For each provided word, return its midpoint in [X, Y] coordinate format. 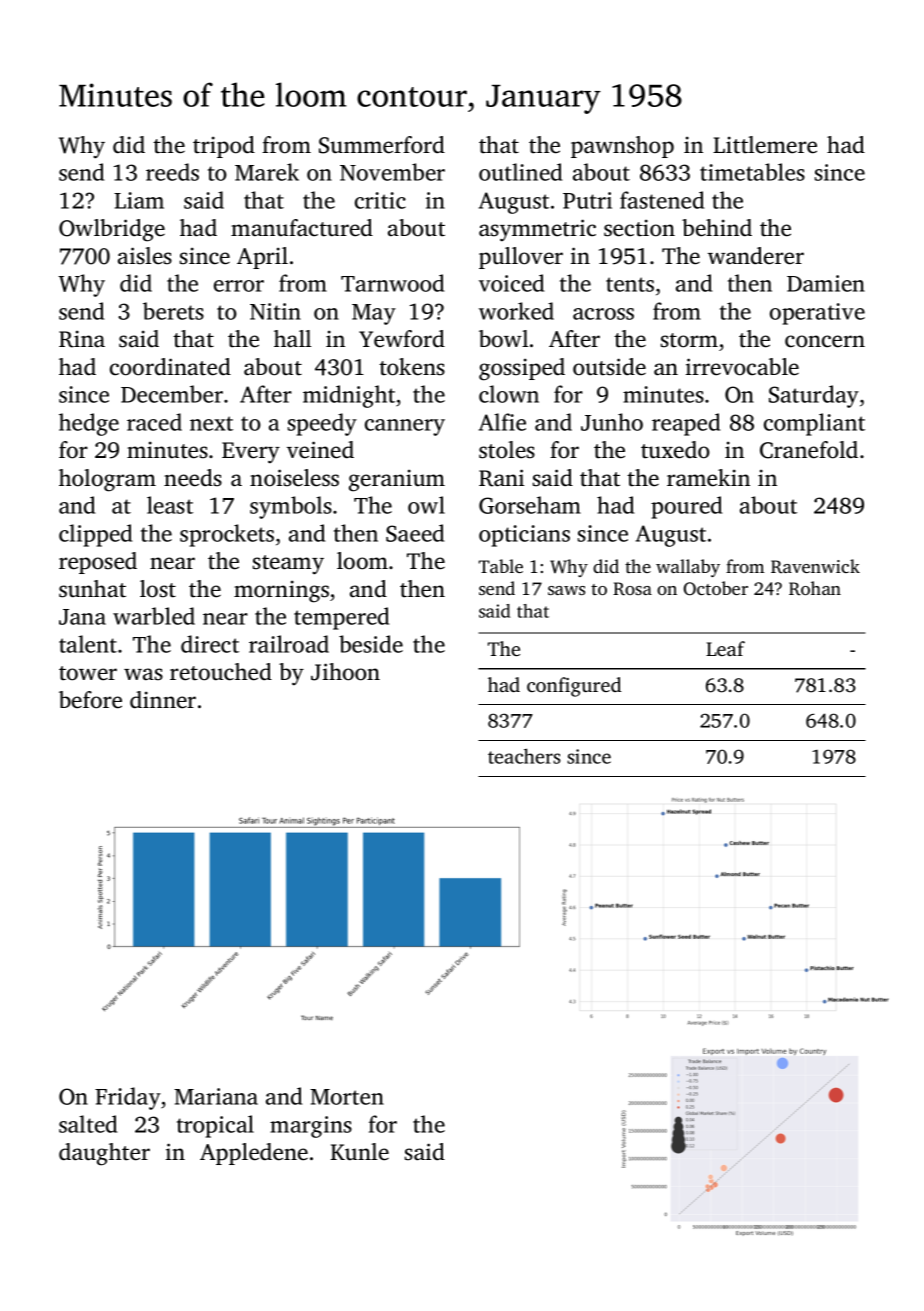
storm [689, 340]
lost [158, 589]
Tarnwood [392, 283]
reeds [172, 172]
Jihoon [345, 672]
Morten [347, 1097]
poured [686, 507]
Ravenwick [815, 566]
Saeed [415, 533]
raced [154, 422]
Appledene [254, 1154]
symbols [291, 507]
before [90, 700]
